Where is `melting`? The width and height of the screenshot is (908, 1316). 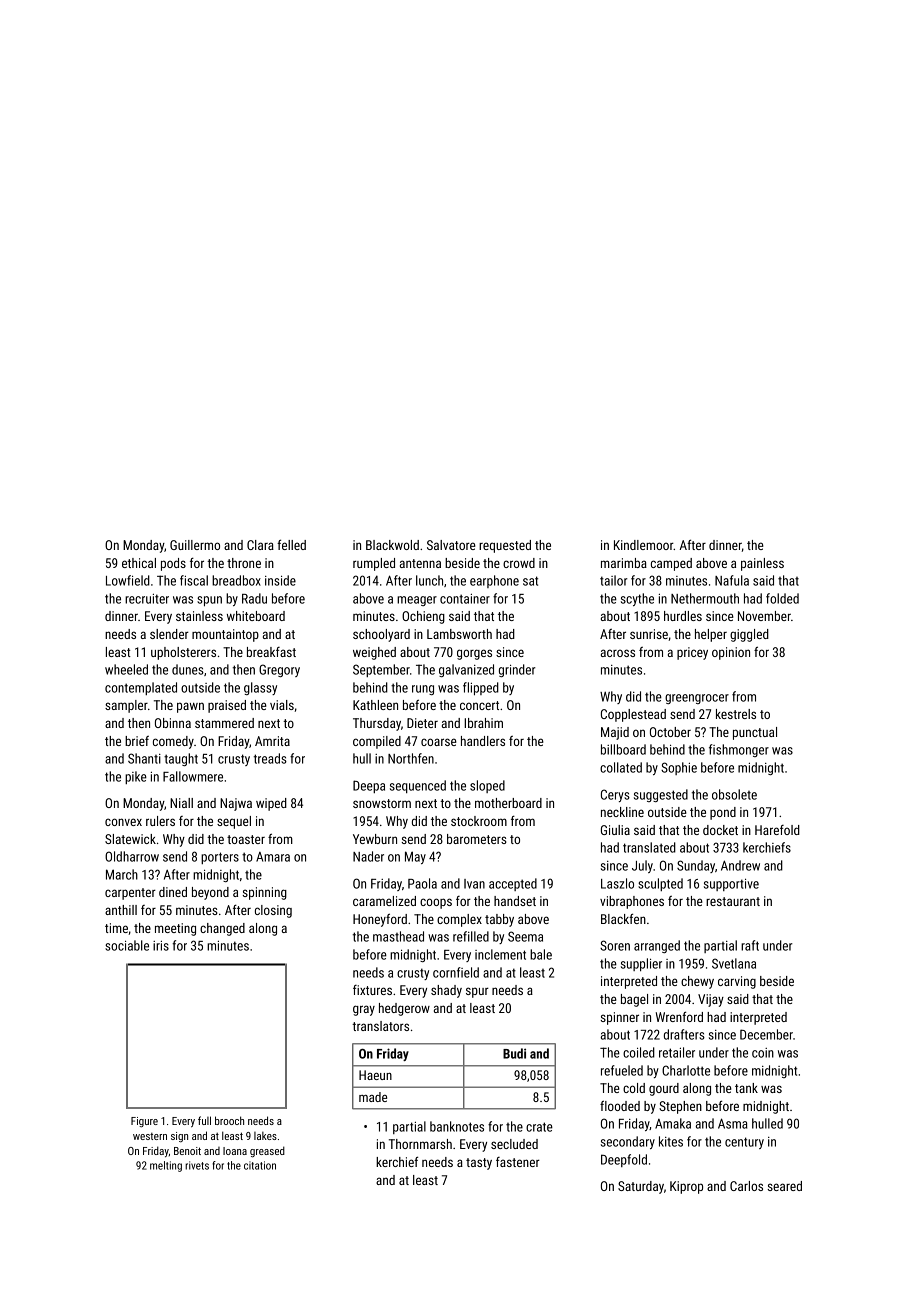
melting is located at coordinates (166, 1166).
